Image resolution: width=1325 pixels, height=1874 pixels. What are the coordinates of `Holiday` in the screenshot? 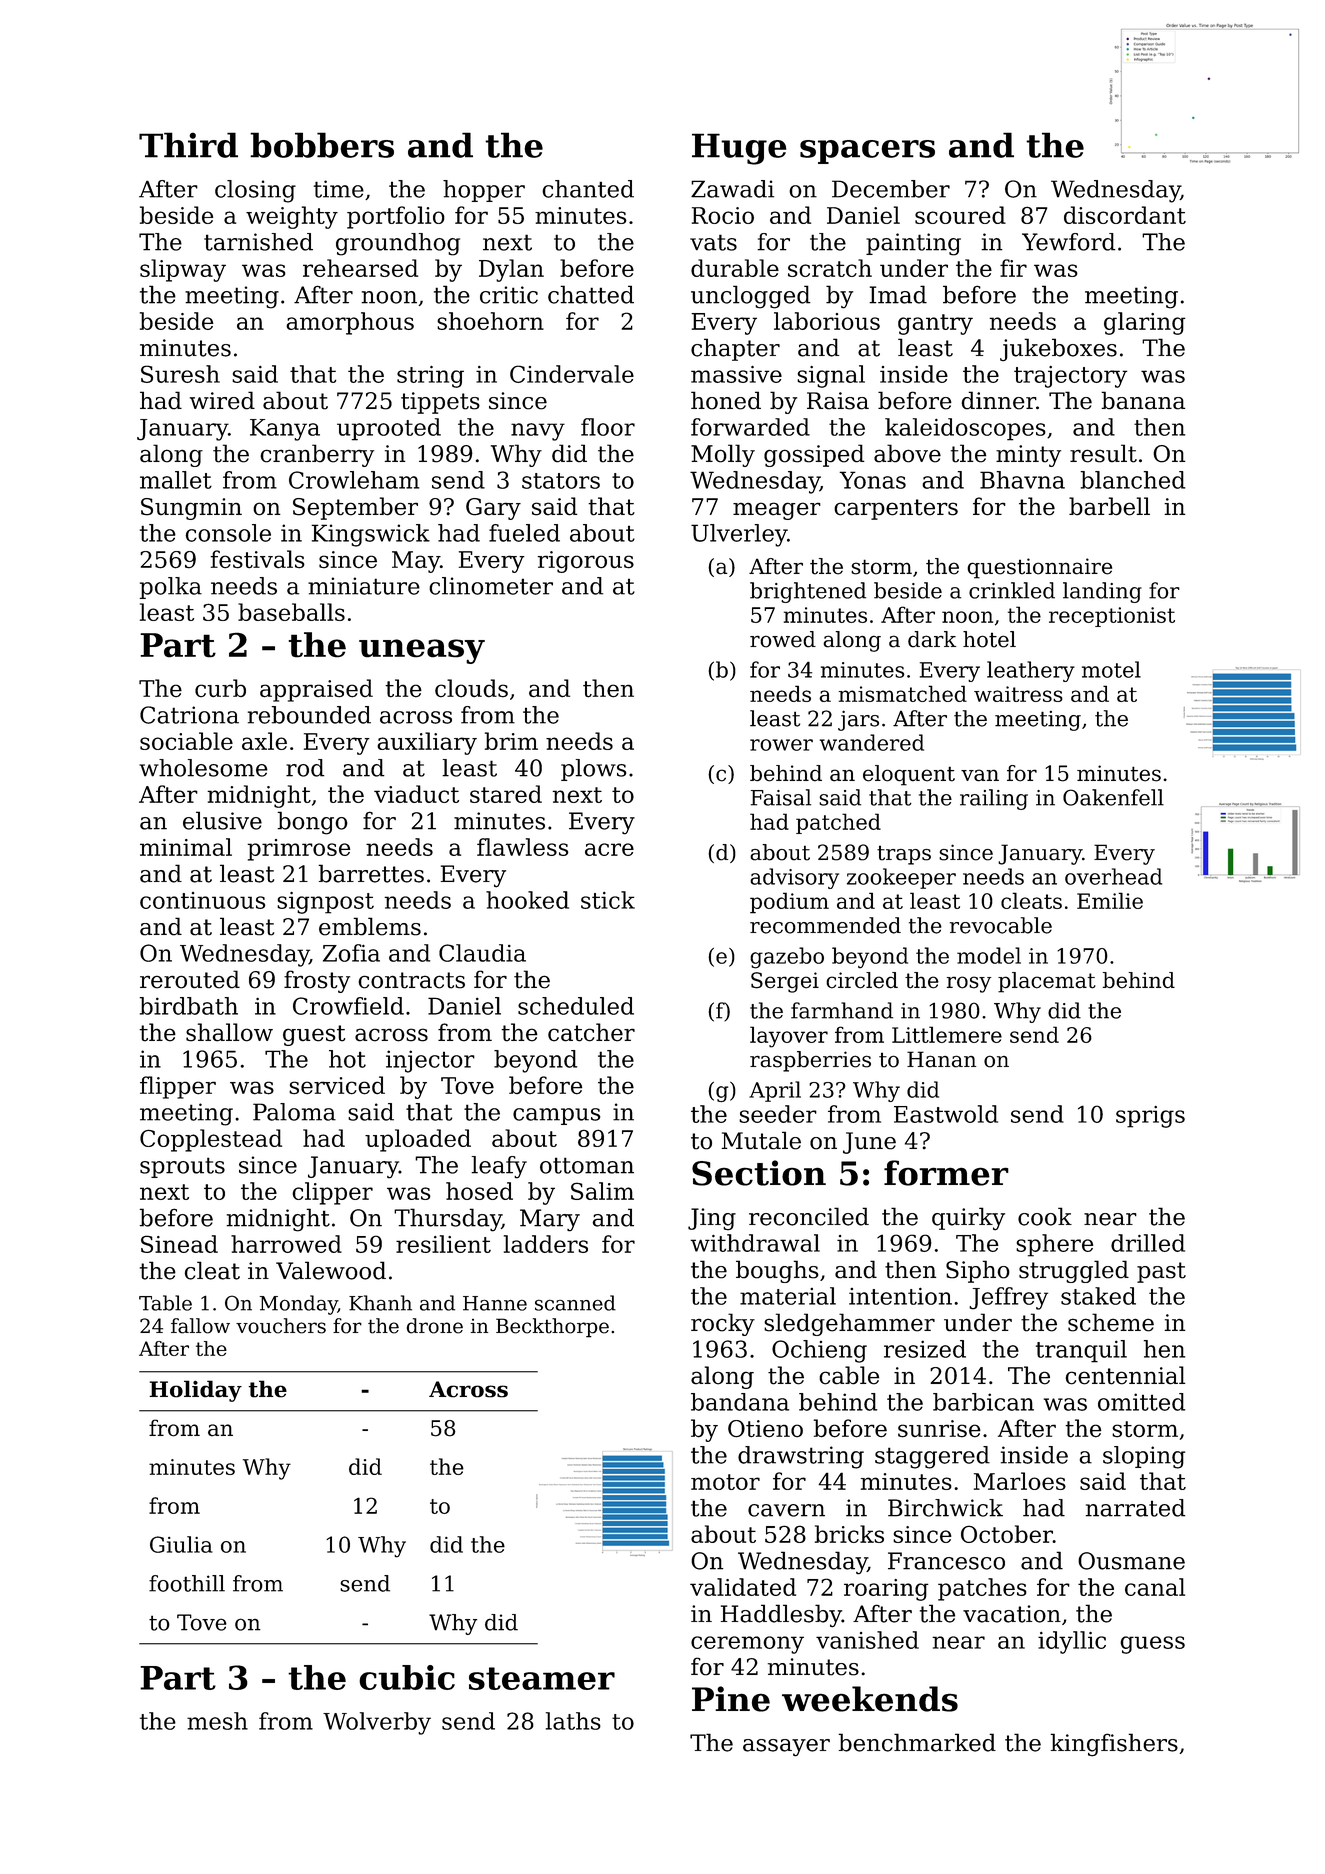 It's located at (195, 1391).
